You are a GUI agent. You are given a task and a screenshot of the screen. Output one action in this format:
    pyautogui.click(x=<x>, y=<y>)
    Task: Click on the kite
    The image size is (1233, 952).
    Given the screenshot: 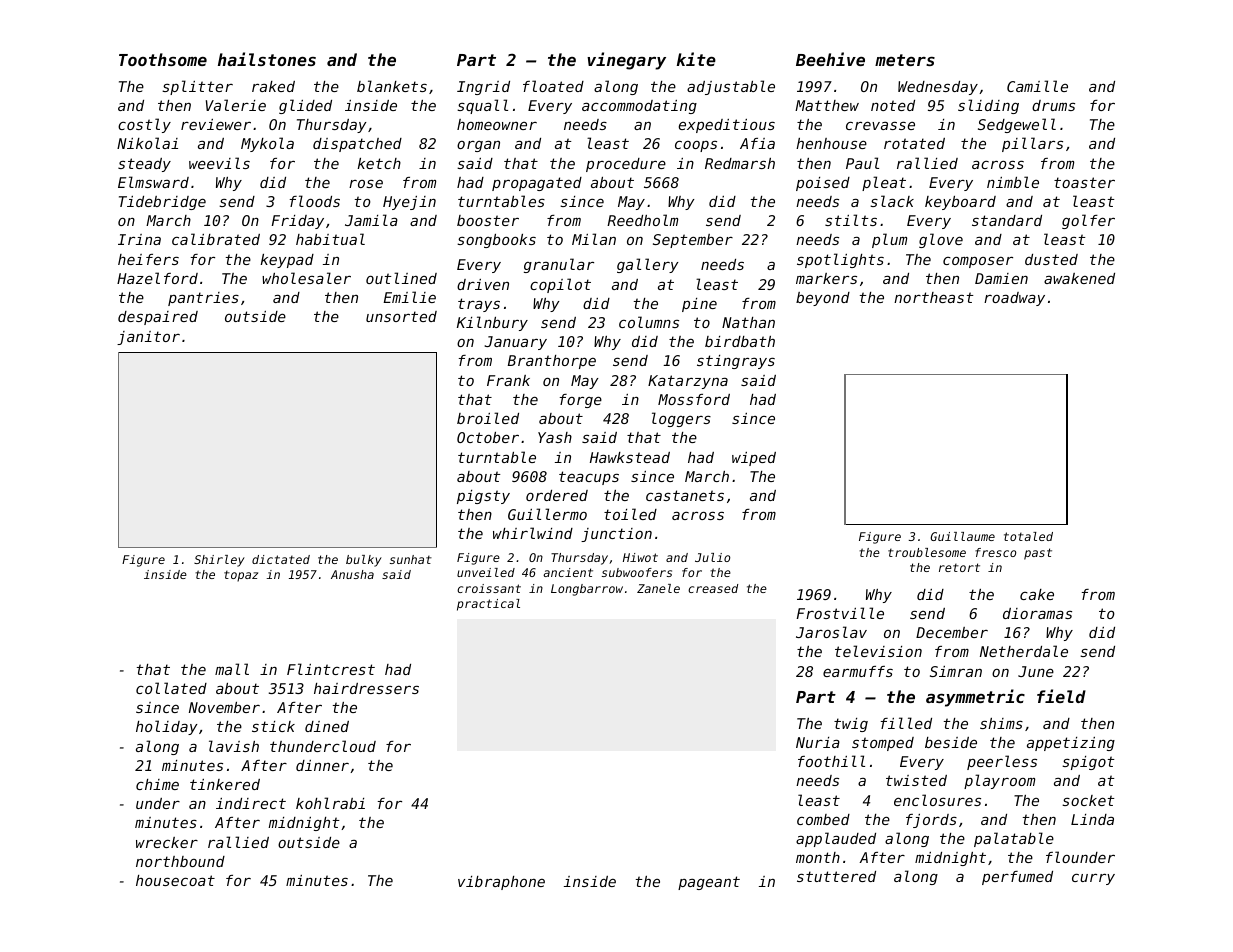 What is the action you would take?
    pyautogui.click(x=696, y=59)
